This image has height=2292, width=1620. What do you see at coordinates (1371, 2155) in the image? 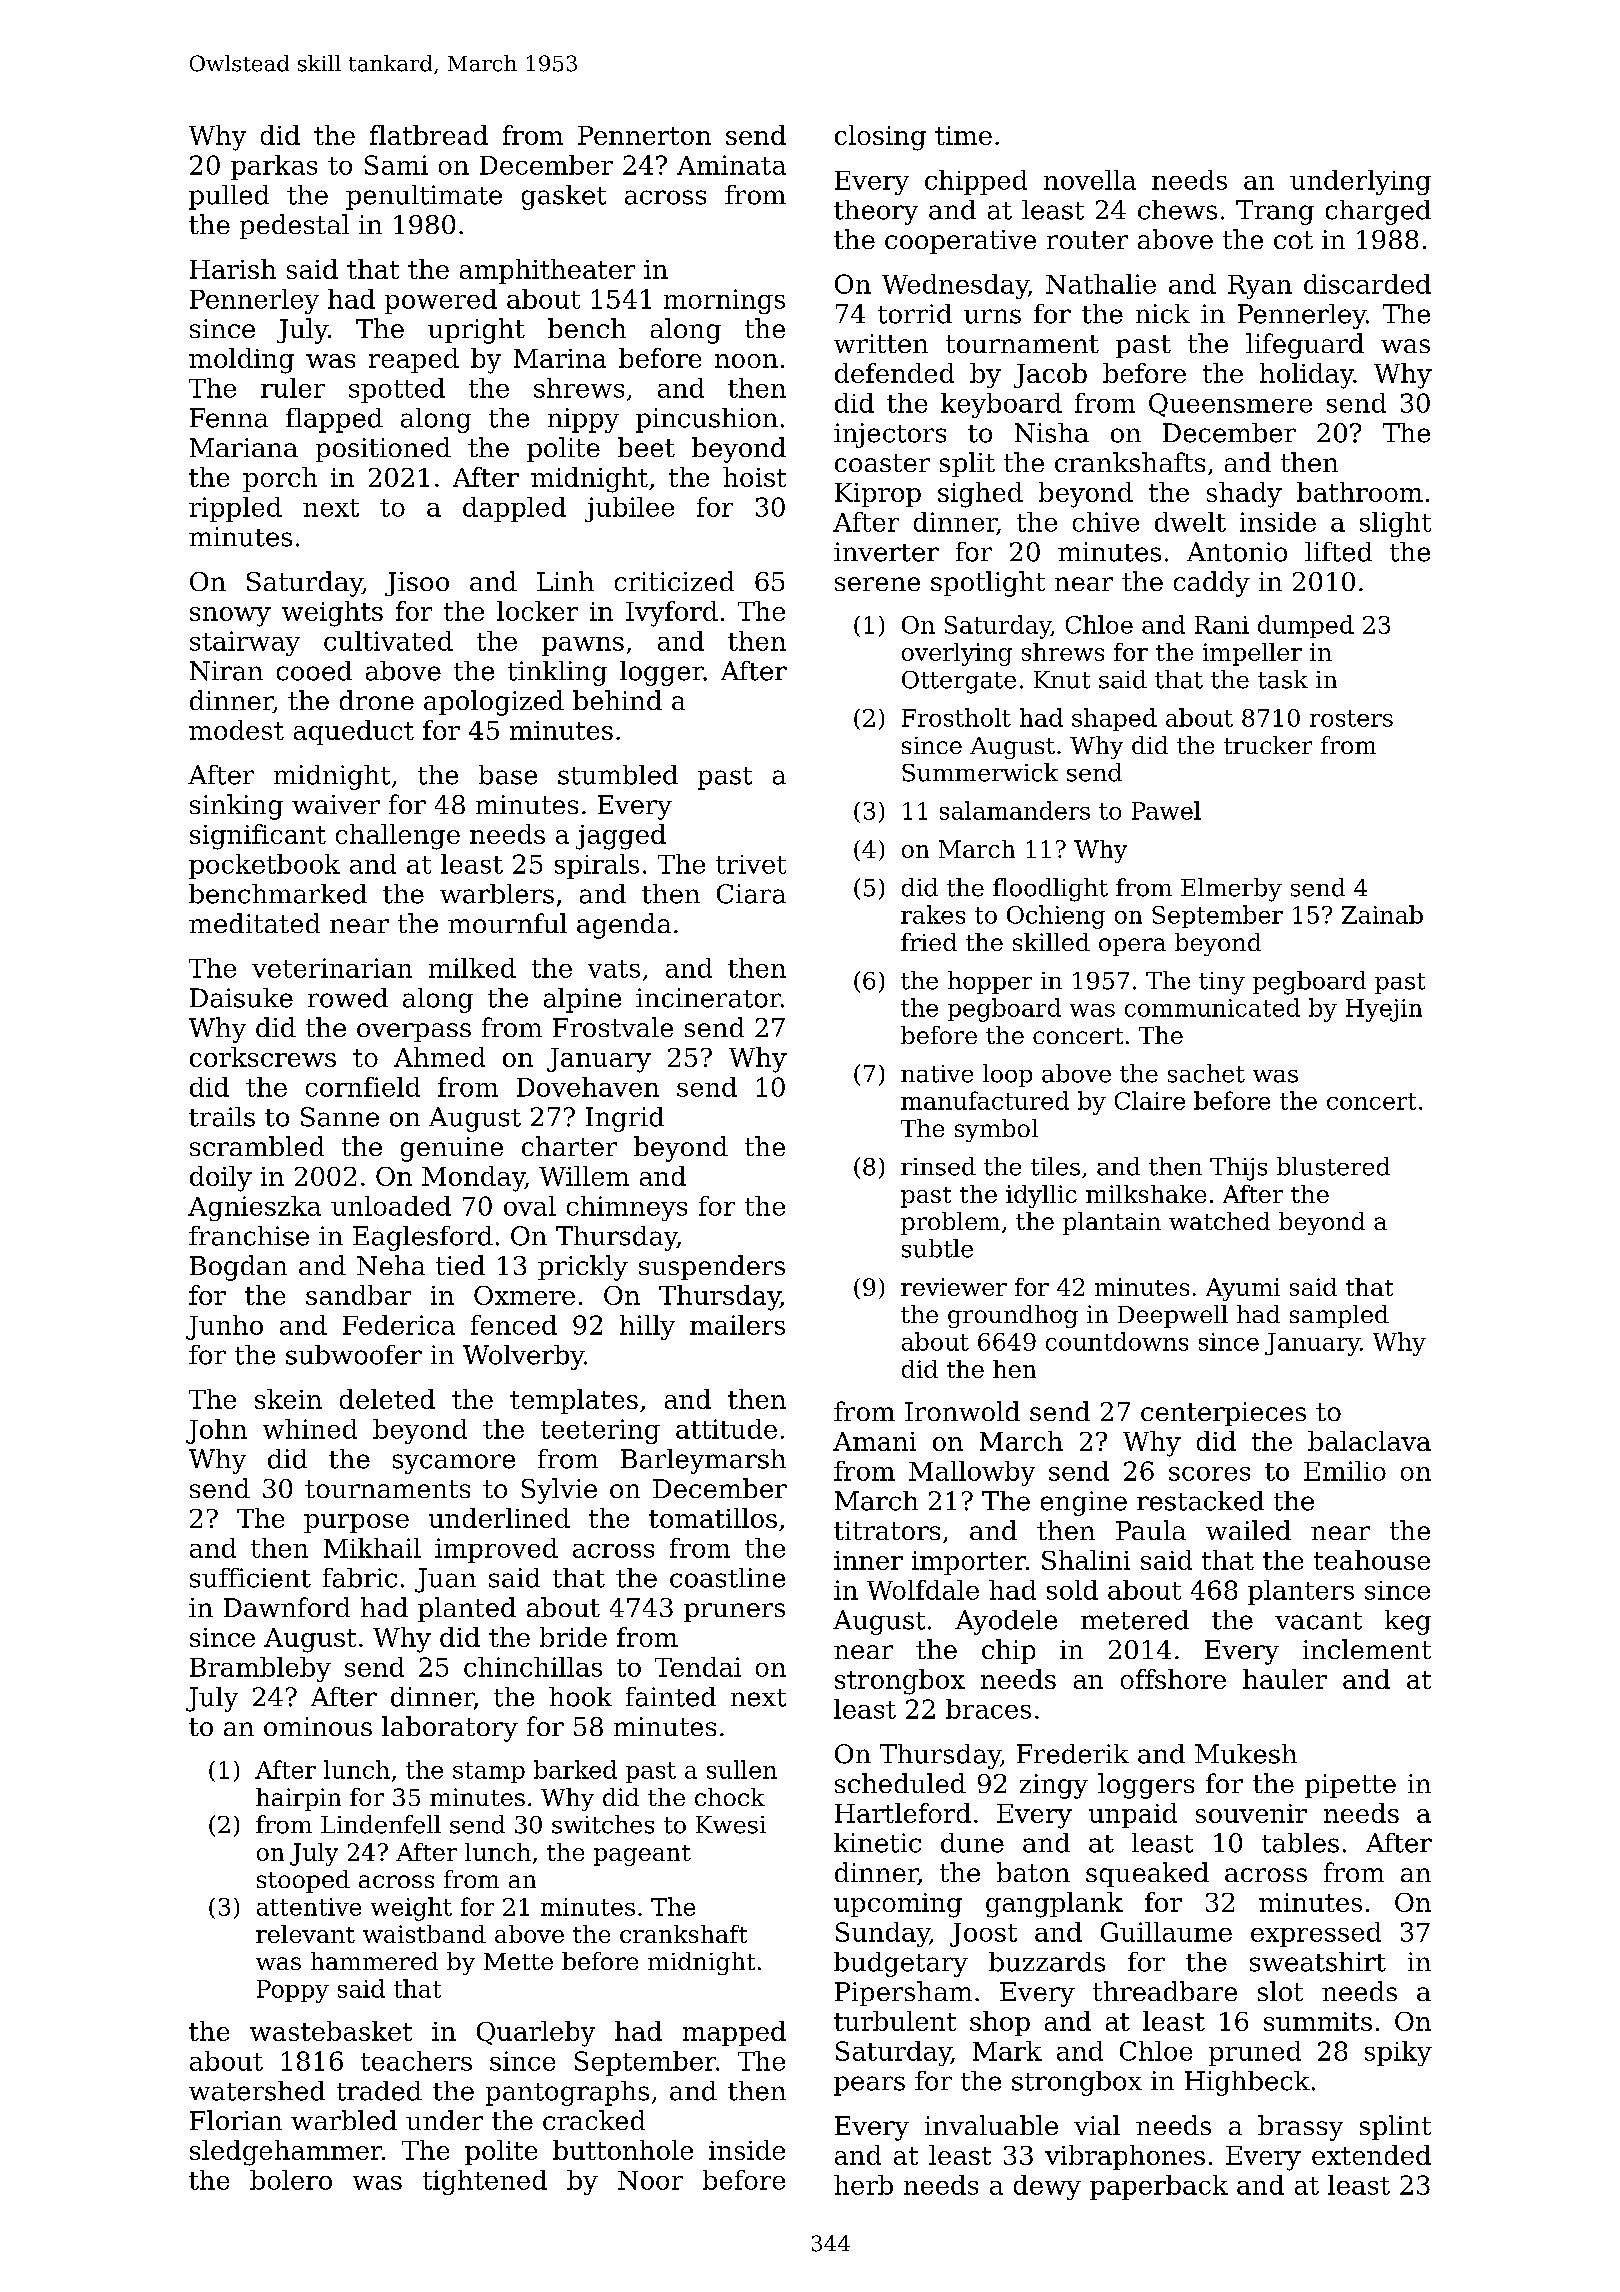
I see `extended` at bounding box center [1371, 2155].
